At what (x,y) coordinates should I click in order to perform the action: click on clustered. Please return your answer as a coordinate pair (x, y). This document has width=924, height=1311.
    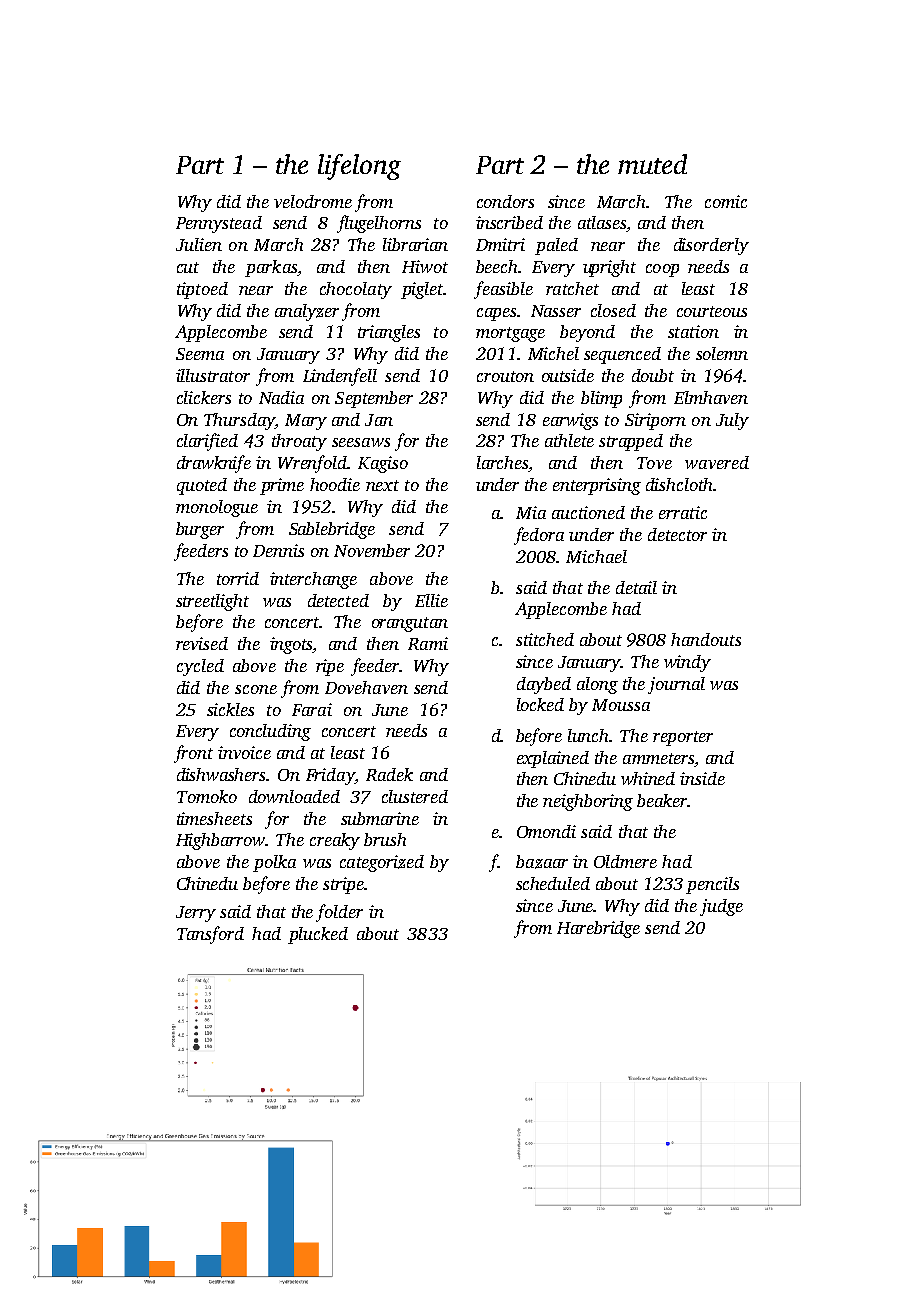
    Looking at the image, I should click on (415, 796).
